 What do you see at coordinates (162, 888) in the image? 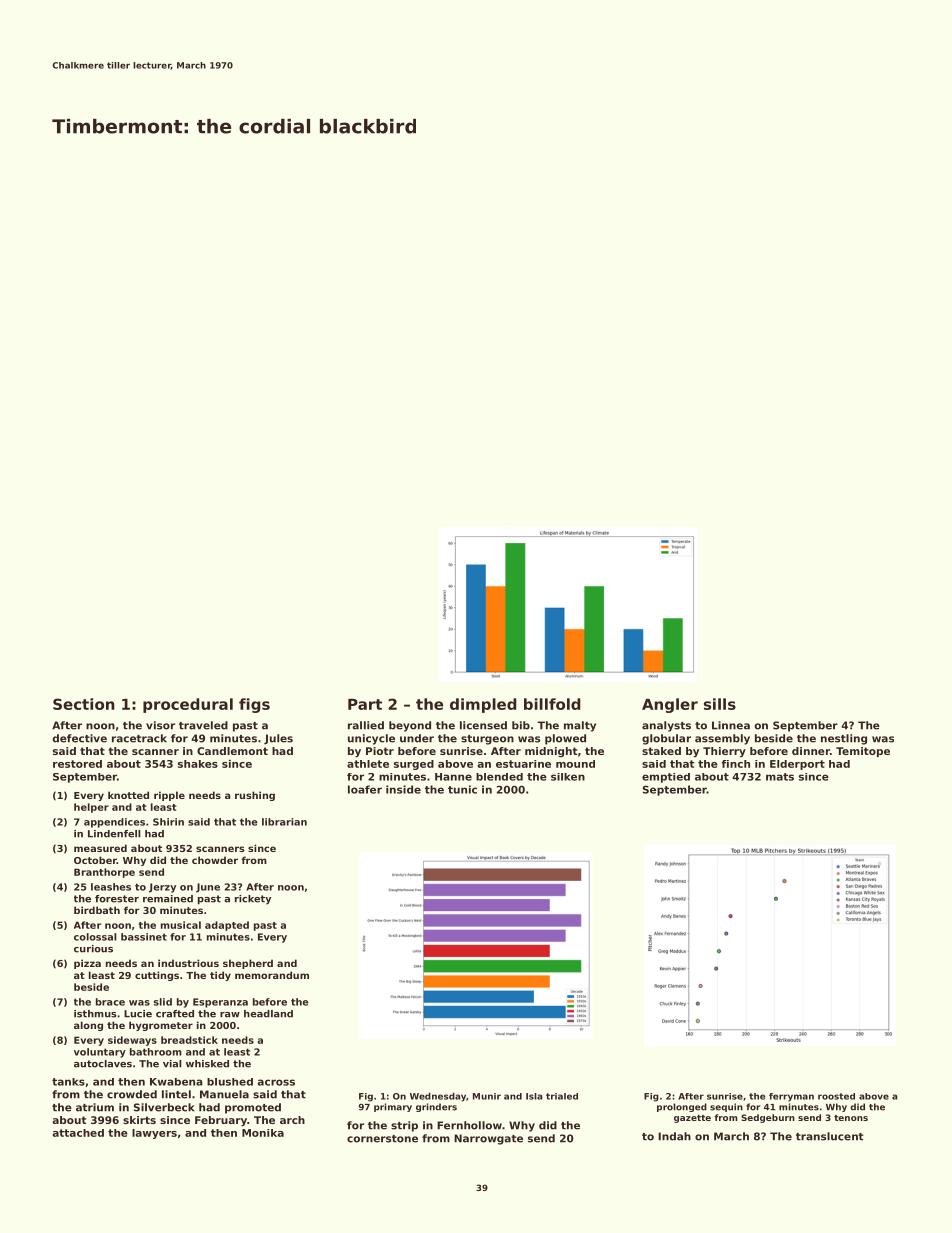
I see `Jerzy` at bounding box center [162, 888].
